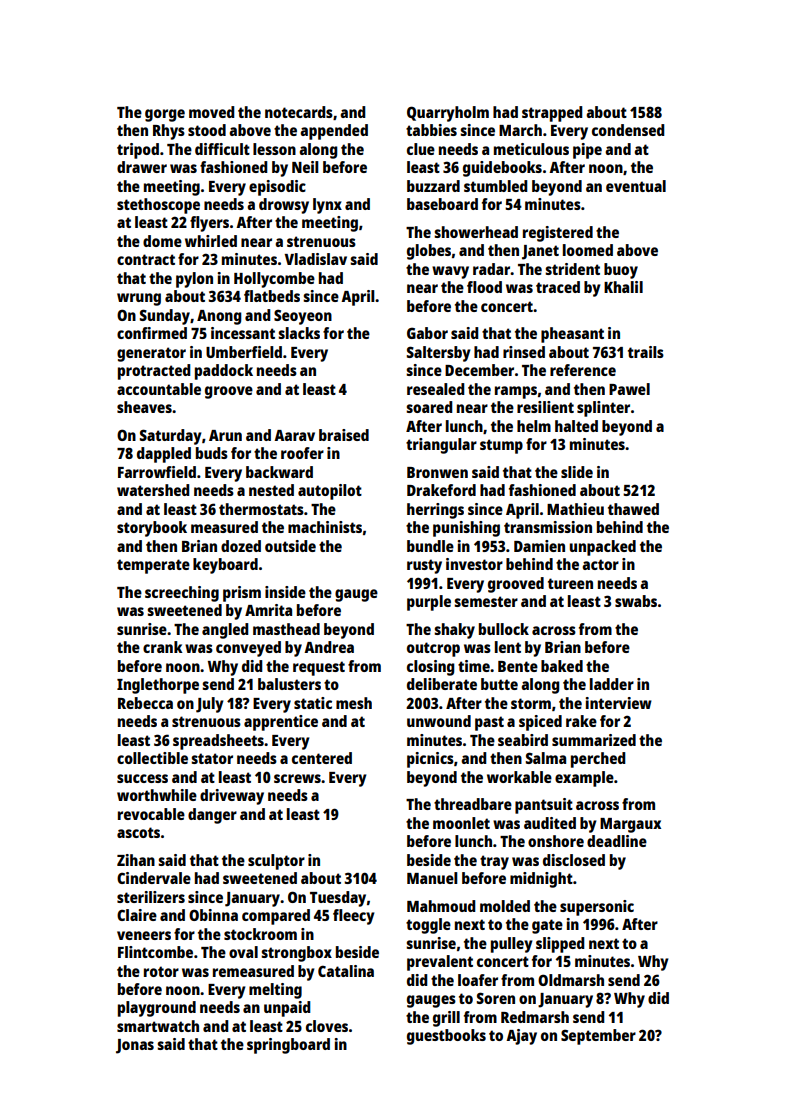 The width and height of the screenshot is (789, 1120). Describe the element at coordinates (521, 1037) in the screenshot. I see `Ajay` at that location.
